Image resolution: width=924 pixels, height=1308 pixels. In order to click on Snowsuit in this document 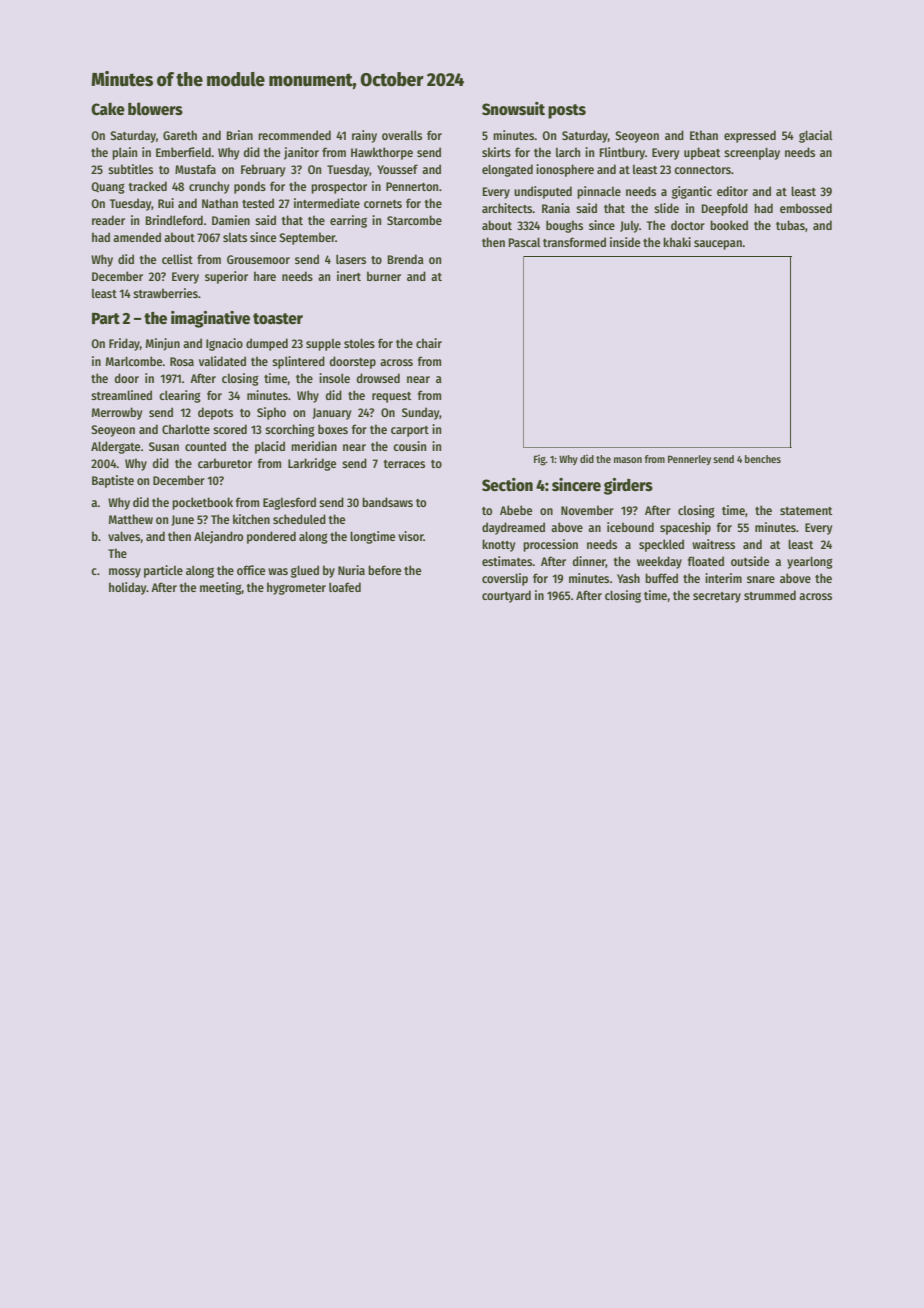, I will do `click(513, 109)`.
